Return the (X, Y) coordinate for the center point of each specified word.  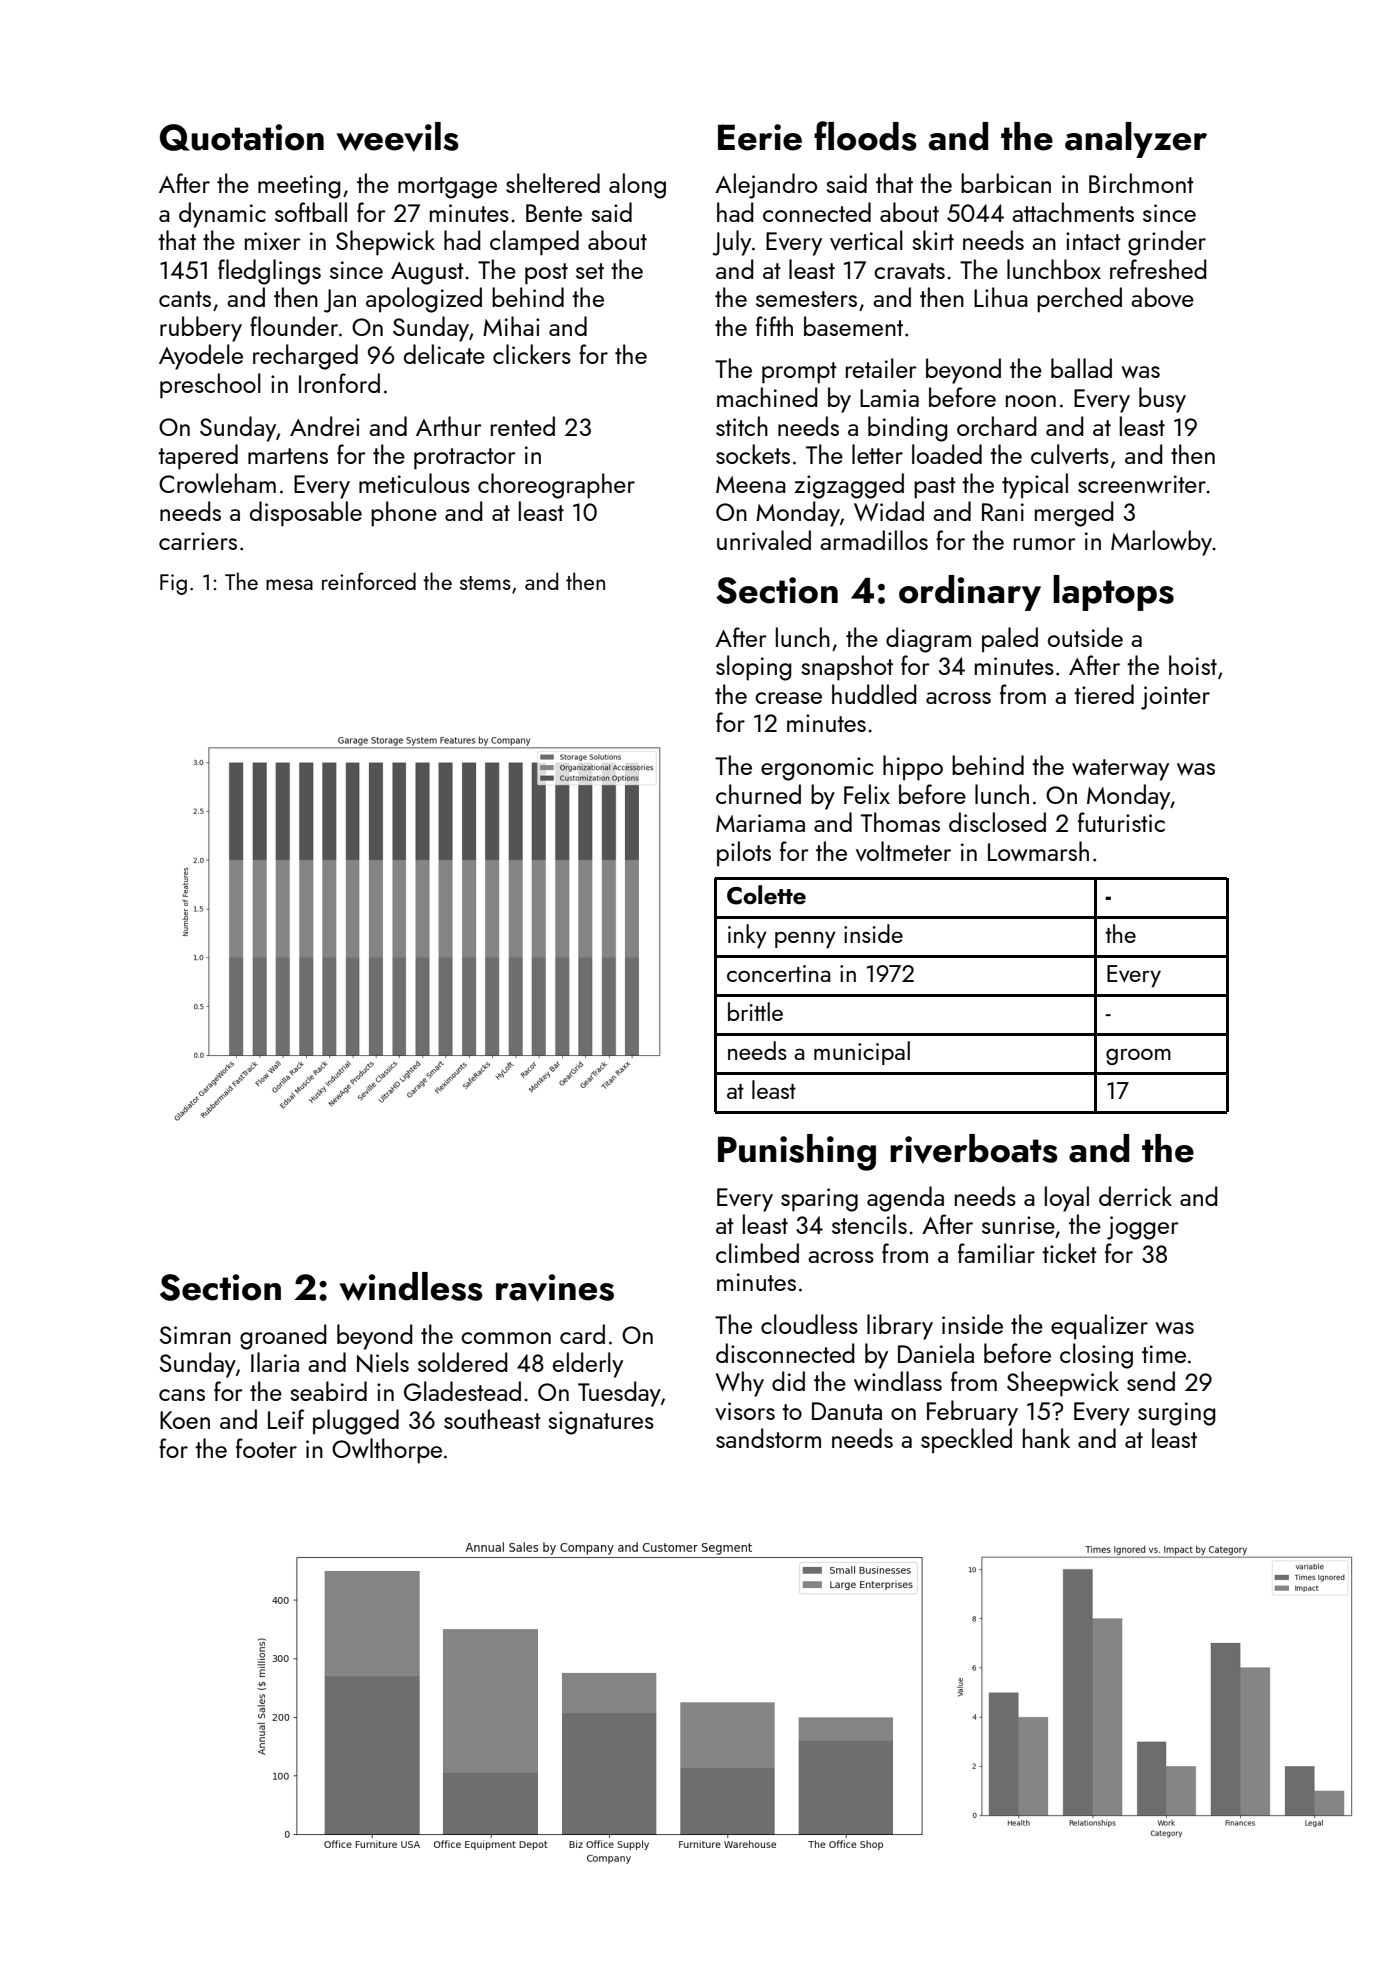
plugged (356, 1422)
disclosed (997, 822)
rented (523, 426)
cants (185, 299)
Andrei (325, 426)
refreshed (1158, 269)
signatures (601, 1423)
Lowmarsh (1038, 851)
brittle (755, 1011)
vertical (866, 240)
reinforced (369, 581)
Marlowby (1162, 543)
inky (747, 936)
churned (758, 794)
